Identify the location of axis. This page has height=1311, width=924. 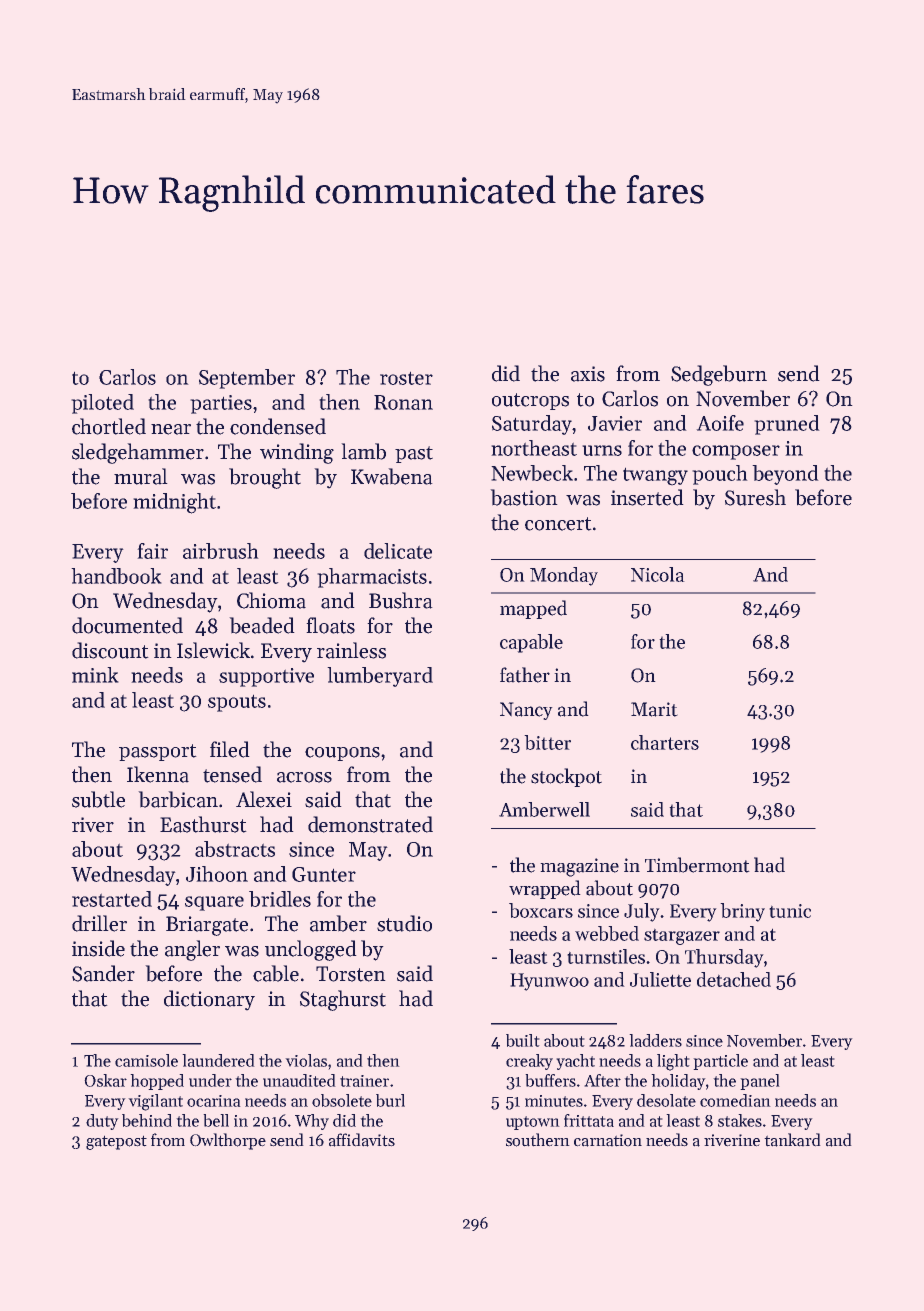
(588, 374).
